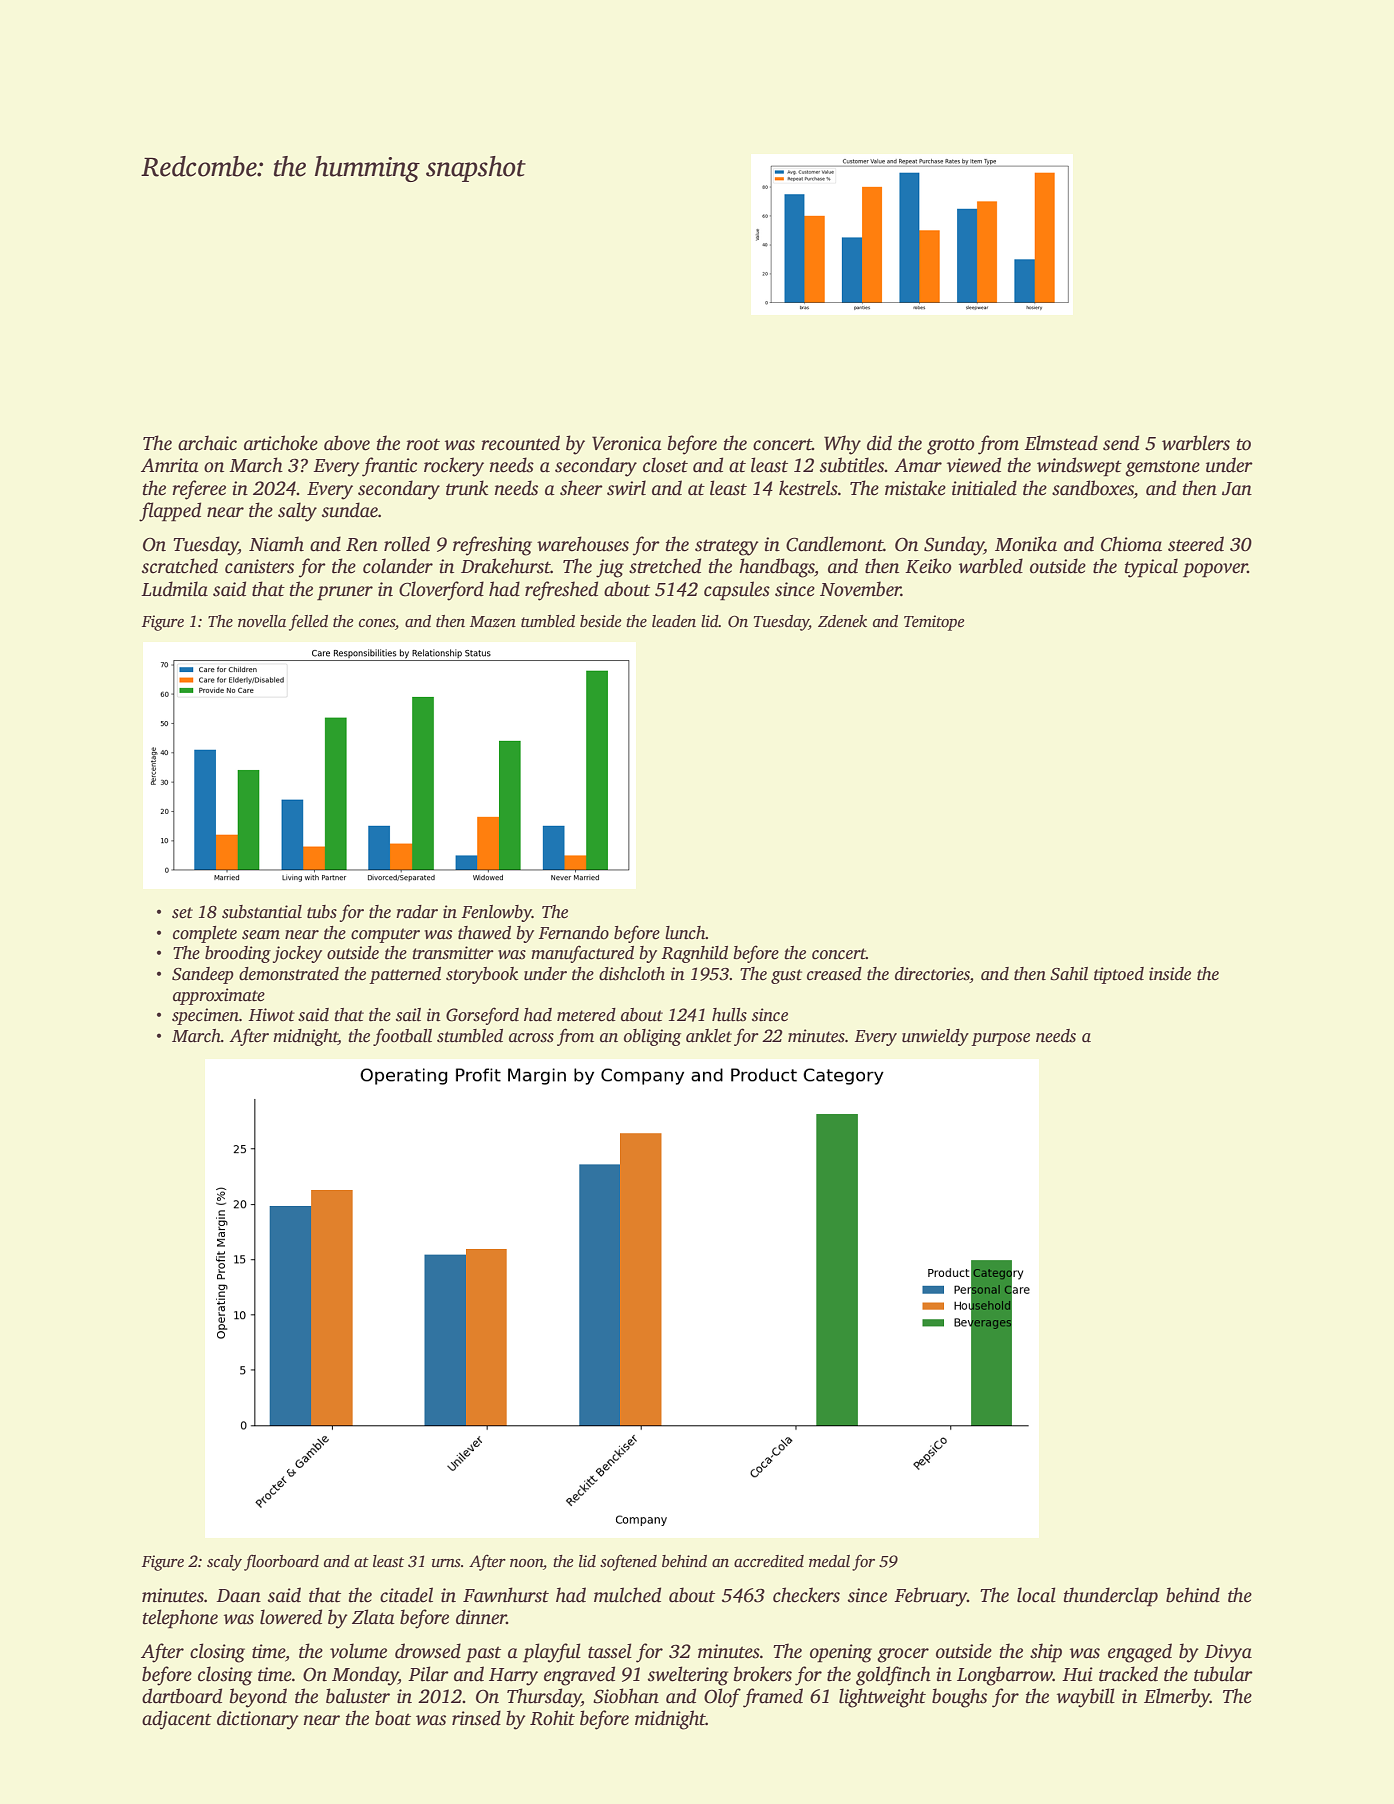  I want to click on urns, so click(446, 1563).
